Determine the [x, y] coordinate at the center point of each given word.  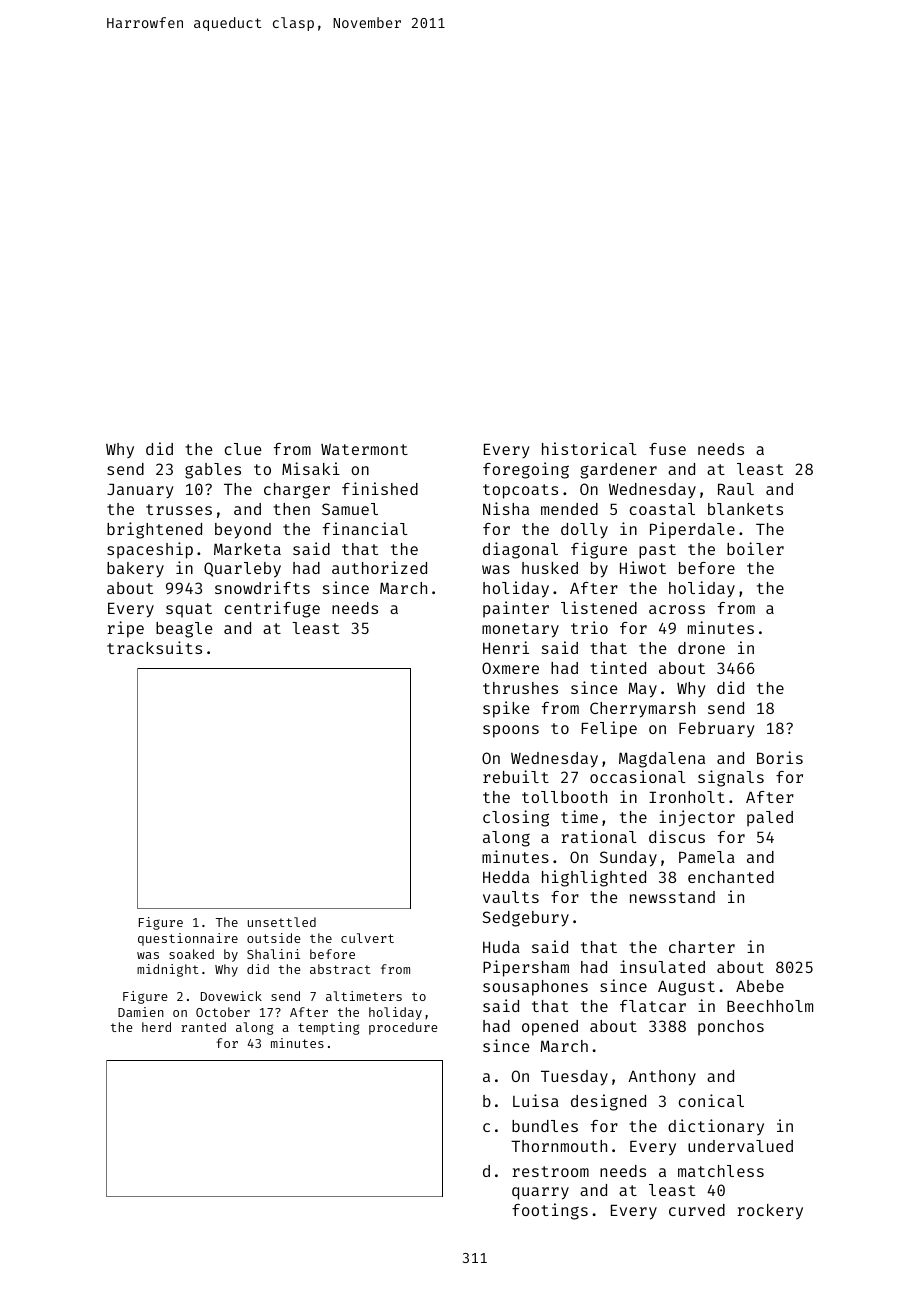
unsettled [282, 922]
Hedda [506, 877]
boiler [755, 548]
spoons [511, 731]
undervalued [740, 1146]
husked [550, 568]
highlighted [594, 878]
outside [274, 938]
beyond [243, 531]
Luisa [536, 1100]
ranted [203, 1027]
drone [701, 648]
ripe [125, 629]
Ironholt [687, 797]
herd [156, 1027]
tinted [618, 667]
